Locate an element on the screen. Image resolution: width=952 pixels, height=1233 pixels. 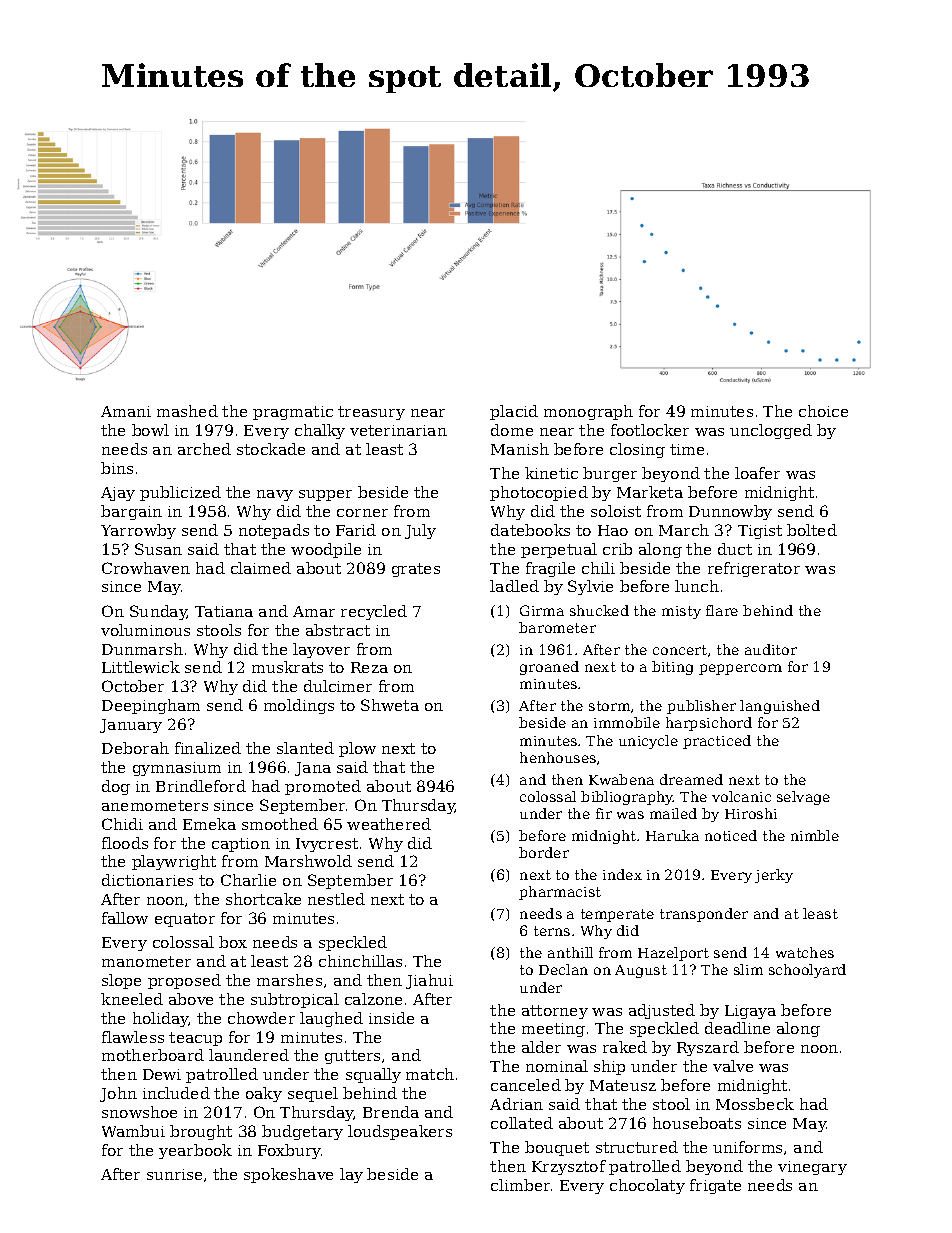
choice is located at coordinates (823, 411).
